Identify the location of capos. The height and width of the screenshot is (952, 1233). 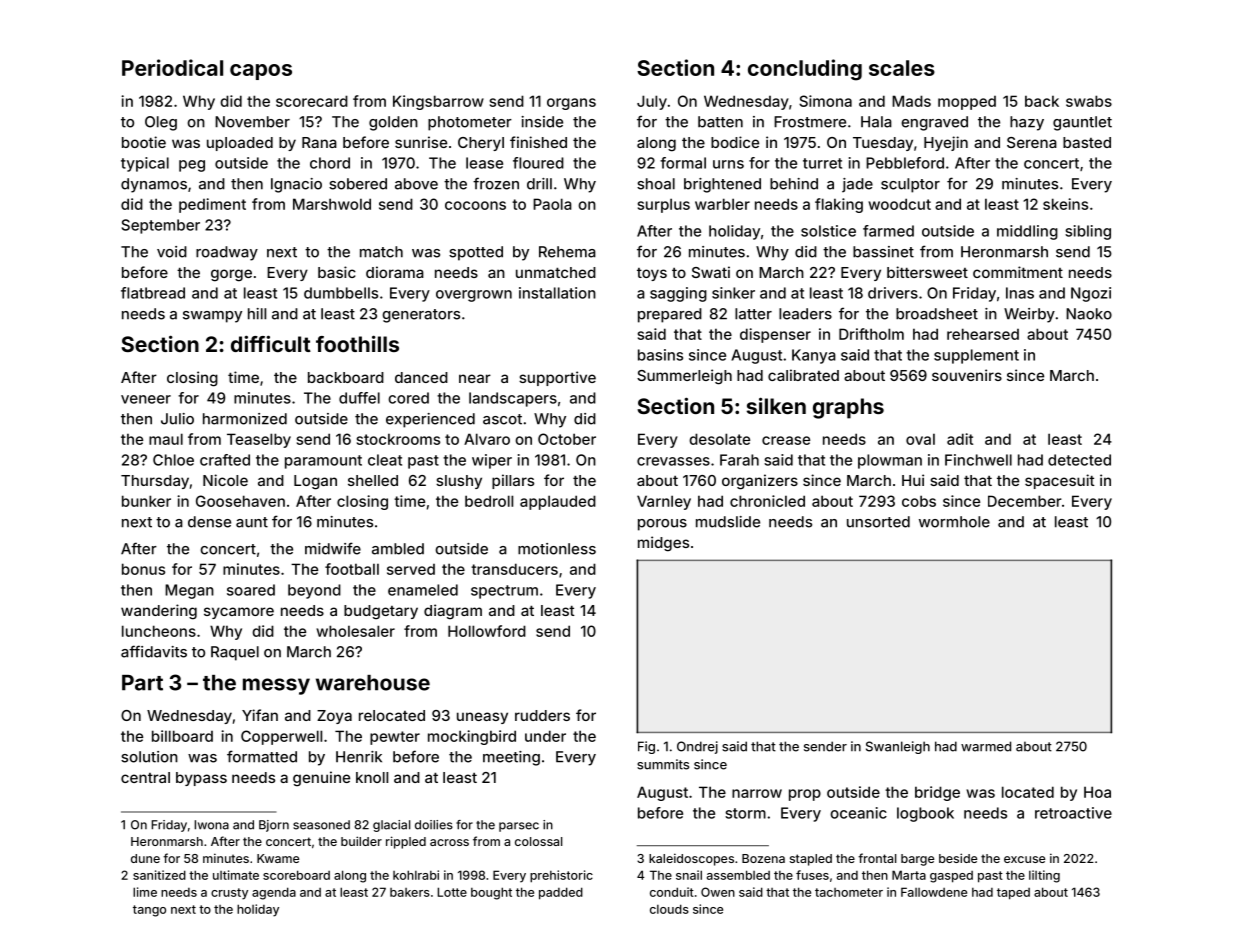
(261, 72).
